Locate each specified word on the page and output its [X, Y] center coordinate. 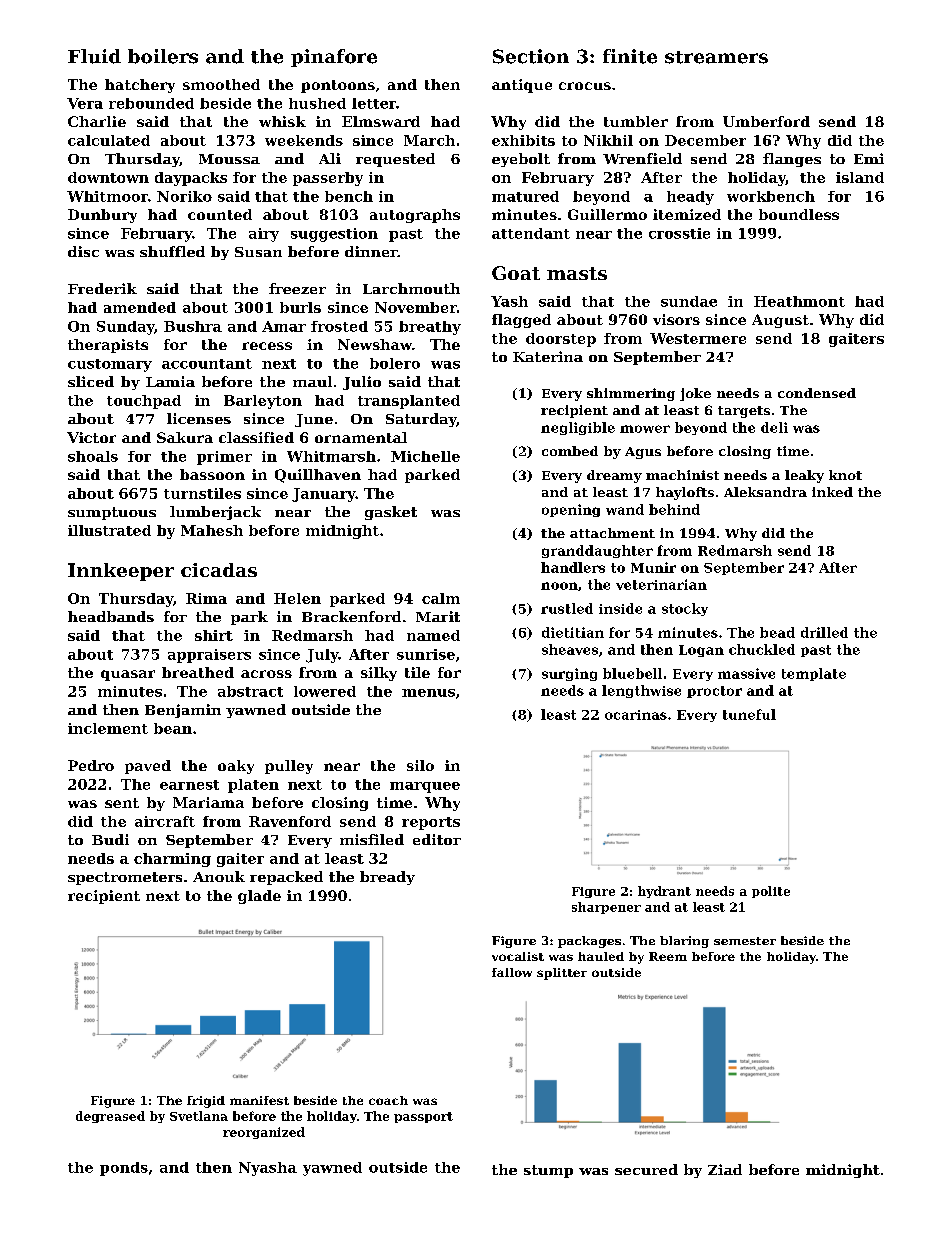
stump [548, 1171]
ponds [124, 1169]
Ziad [725, 1169]
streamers [716, 57]
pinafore [334, 58]
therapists [108, 346]
